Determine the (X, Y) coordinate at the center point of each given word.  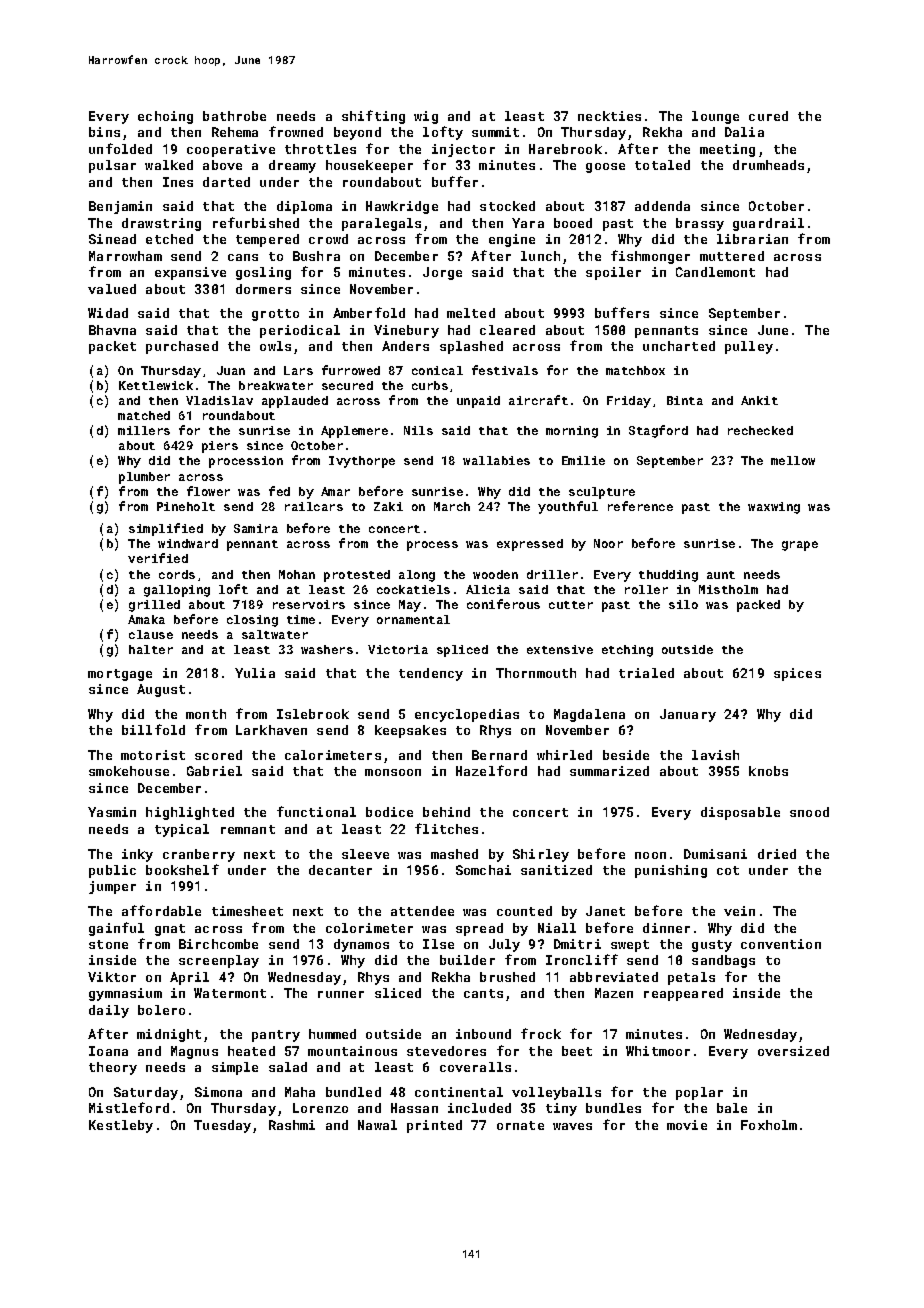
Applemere (354, 432)
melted (471, 313)
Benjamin (120, 207)
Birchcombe (218, 944)
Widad (108, 313)
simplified (166, 529)
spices (797, 674)
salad (288, 1067)
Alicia (488, 589)
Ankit (759, 400)
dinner (666, 928)
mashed (454, 854)
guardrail (768, 224)
